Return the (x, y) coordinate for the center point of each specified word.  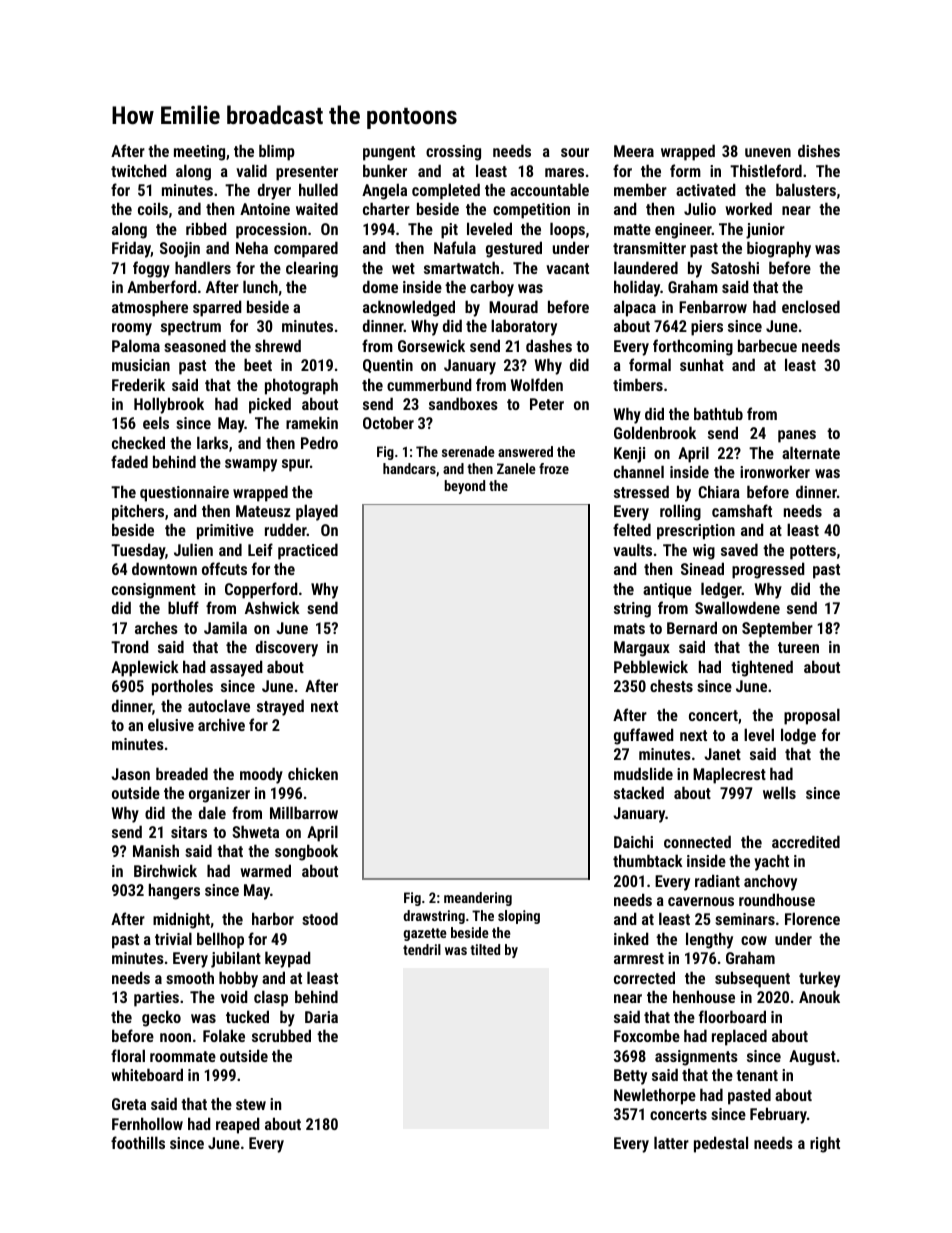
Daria (321, 1017)
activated (706, 189)
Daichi (633, 841)
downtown (164, 568)
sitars (189, 832)
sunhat (702, 364)
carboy (492, 288)
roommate (183, 1056)
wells (779, 792)
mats (629, 628)
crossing (453, 153)
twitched (139, 170)
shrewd (278, 345)
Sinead (702, 568)
